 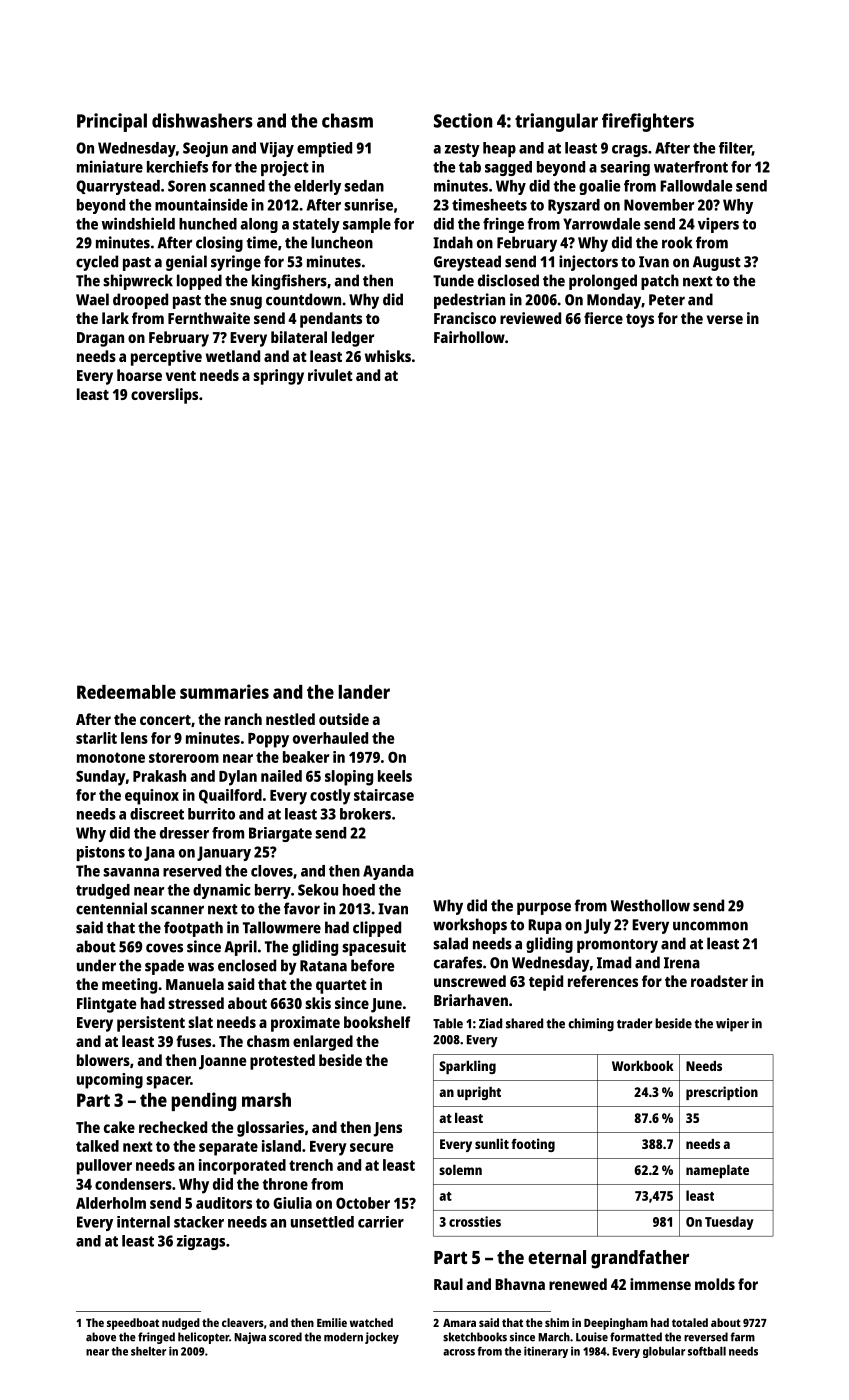 I want to click on emptied, so click(x=324, y=149).
